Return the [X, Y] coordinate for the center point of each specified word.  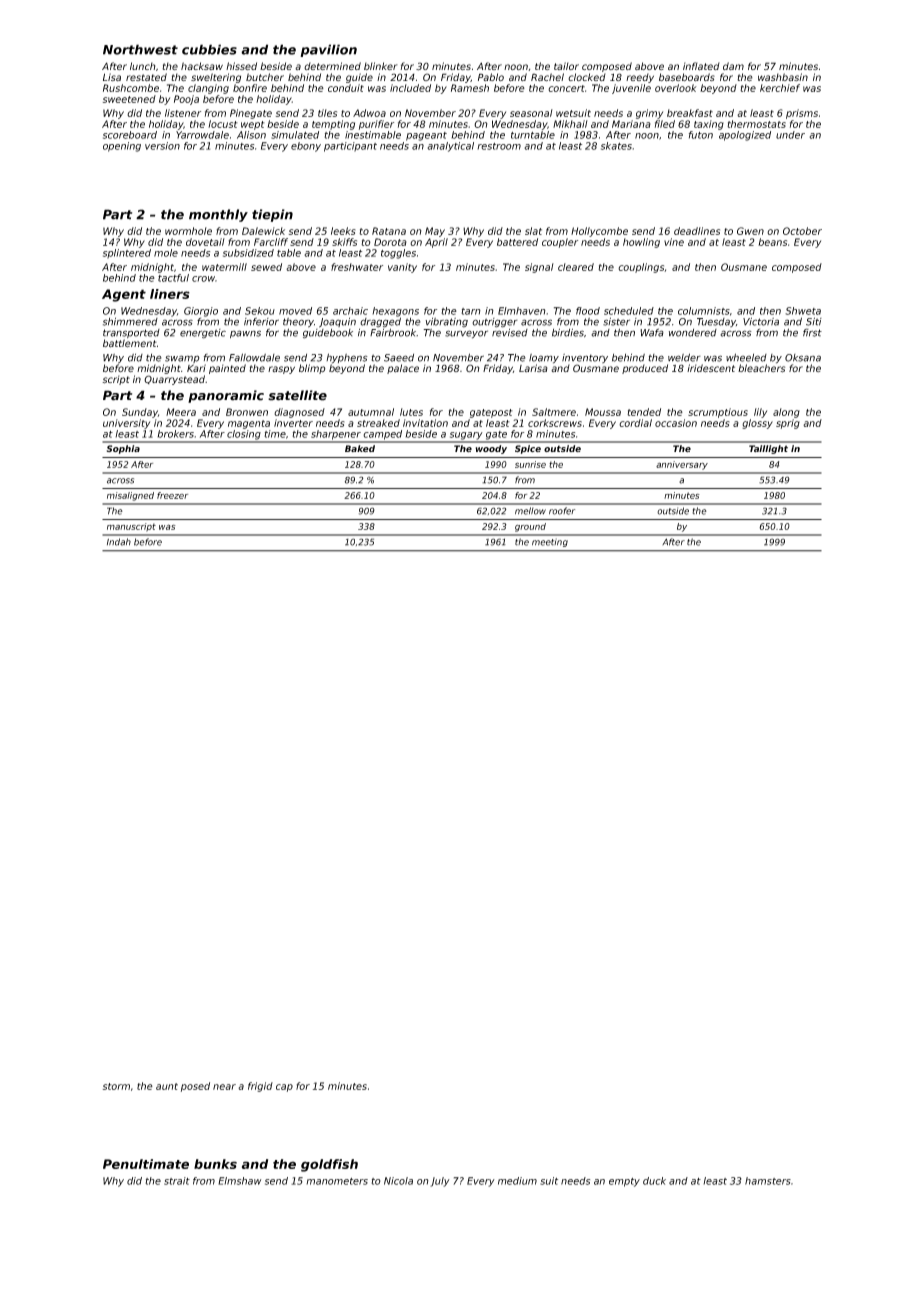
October [802, 231]
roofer [562, 511]
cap [284, 1088]
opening [122, 147]
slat [533, 231]
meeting [550, 542]
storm [116, 1086]
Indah [119, 542]
